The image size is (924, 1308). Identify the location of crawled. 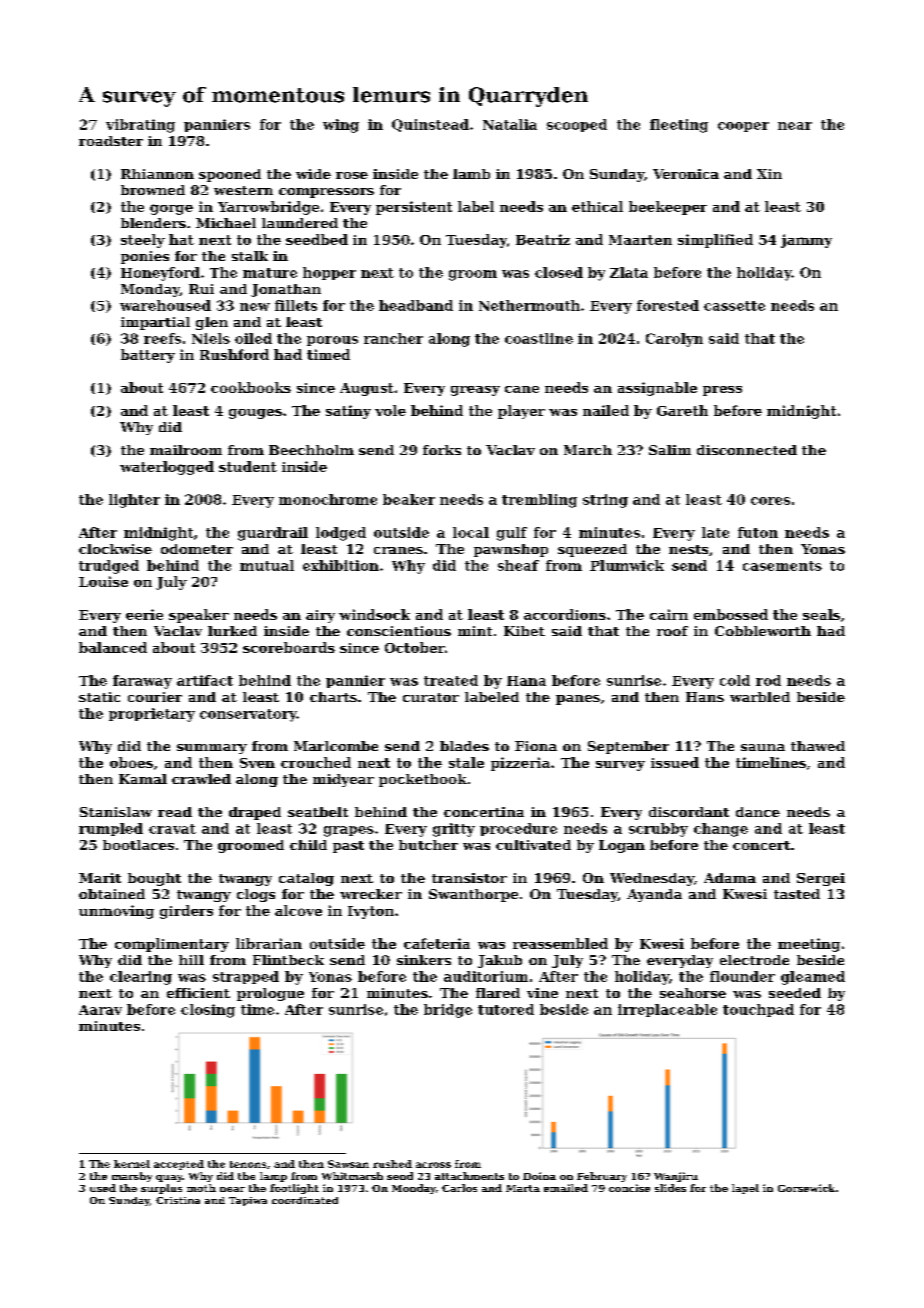
(201, 779).
